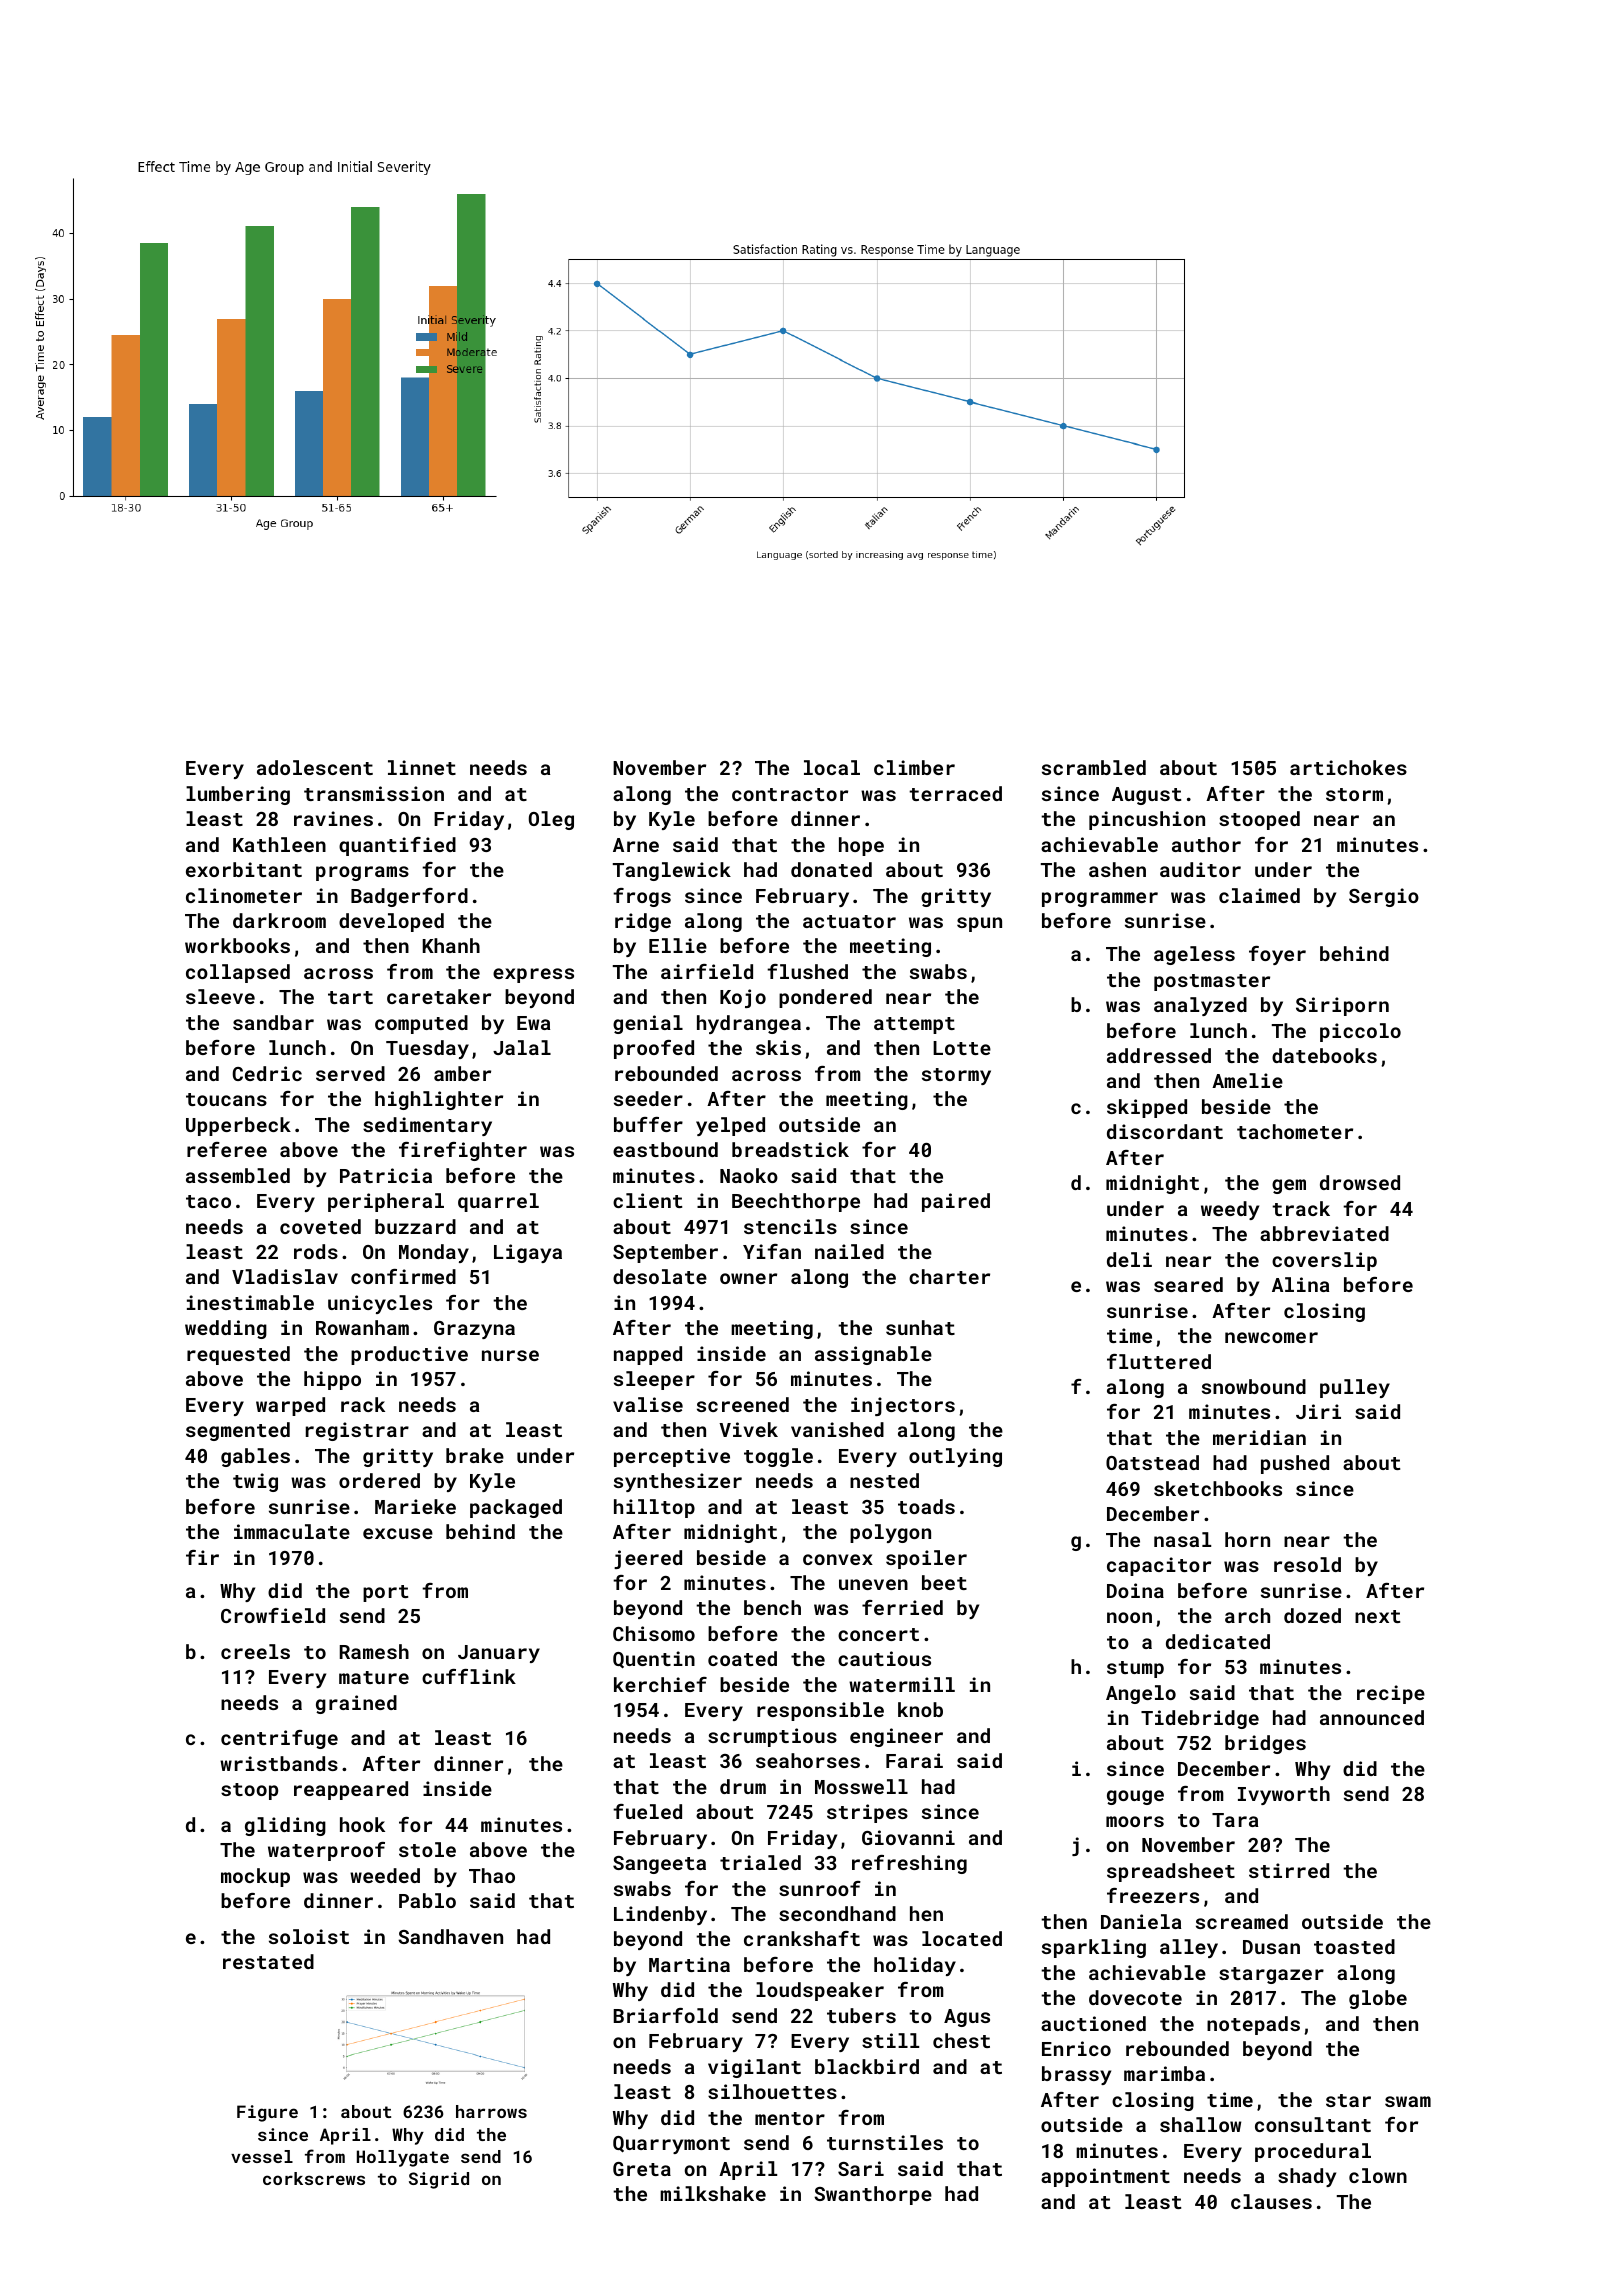 The image size is (1620, 2292). Describe the element at coordinates (314, 2178) in the page. I see `corkscrews` at that location.
